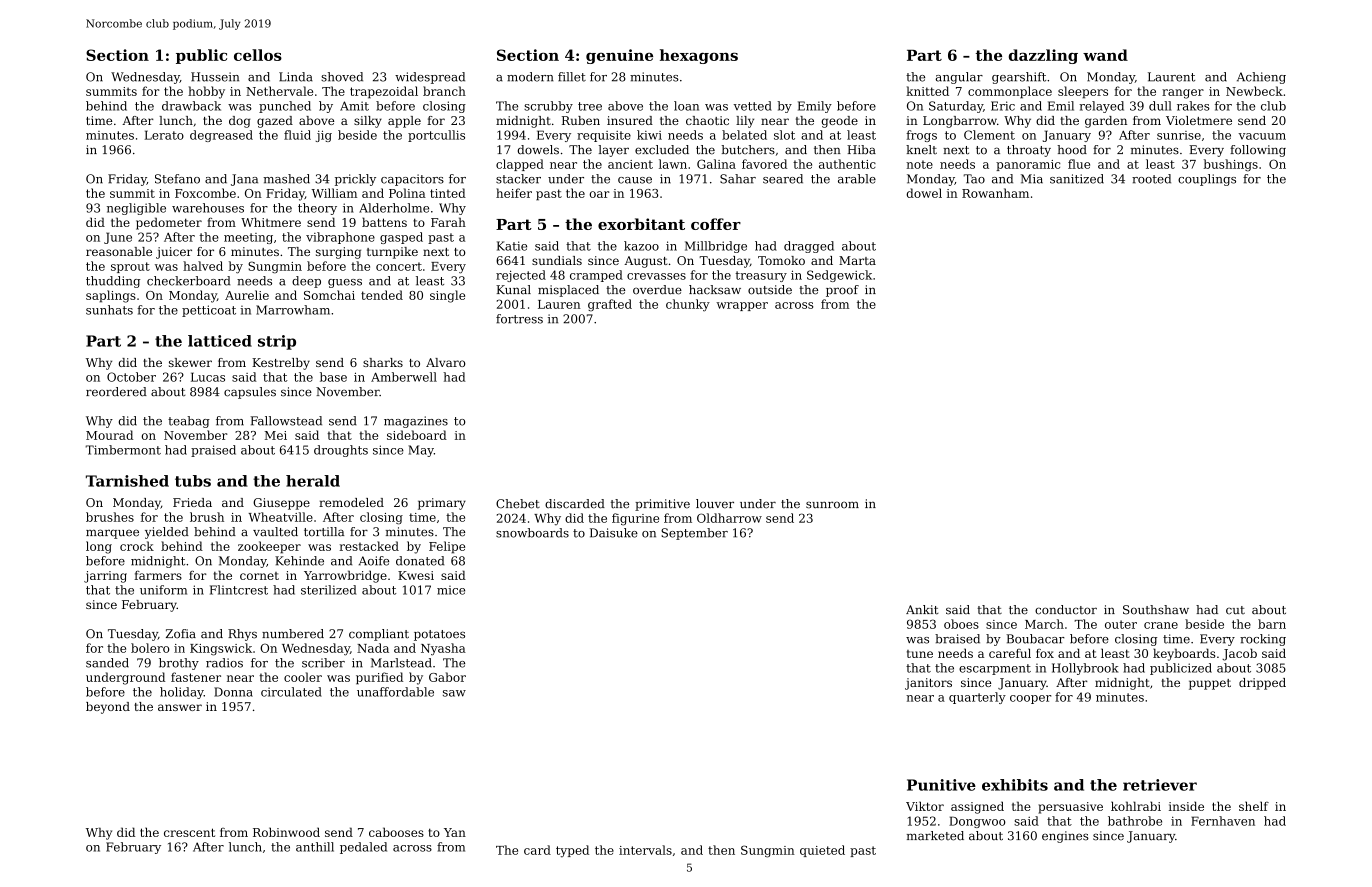  I want to click on drawback, so click(191, 106).
